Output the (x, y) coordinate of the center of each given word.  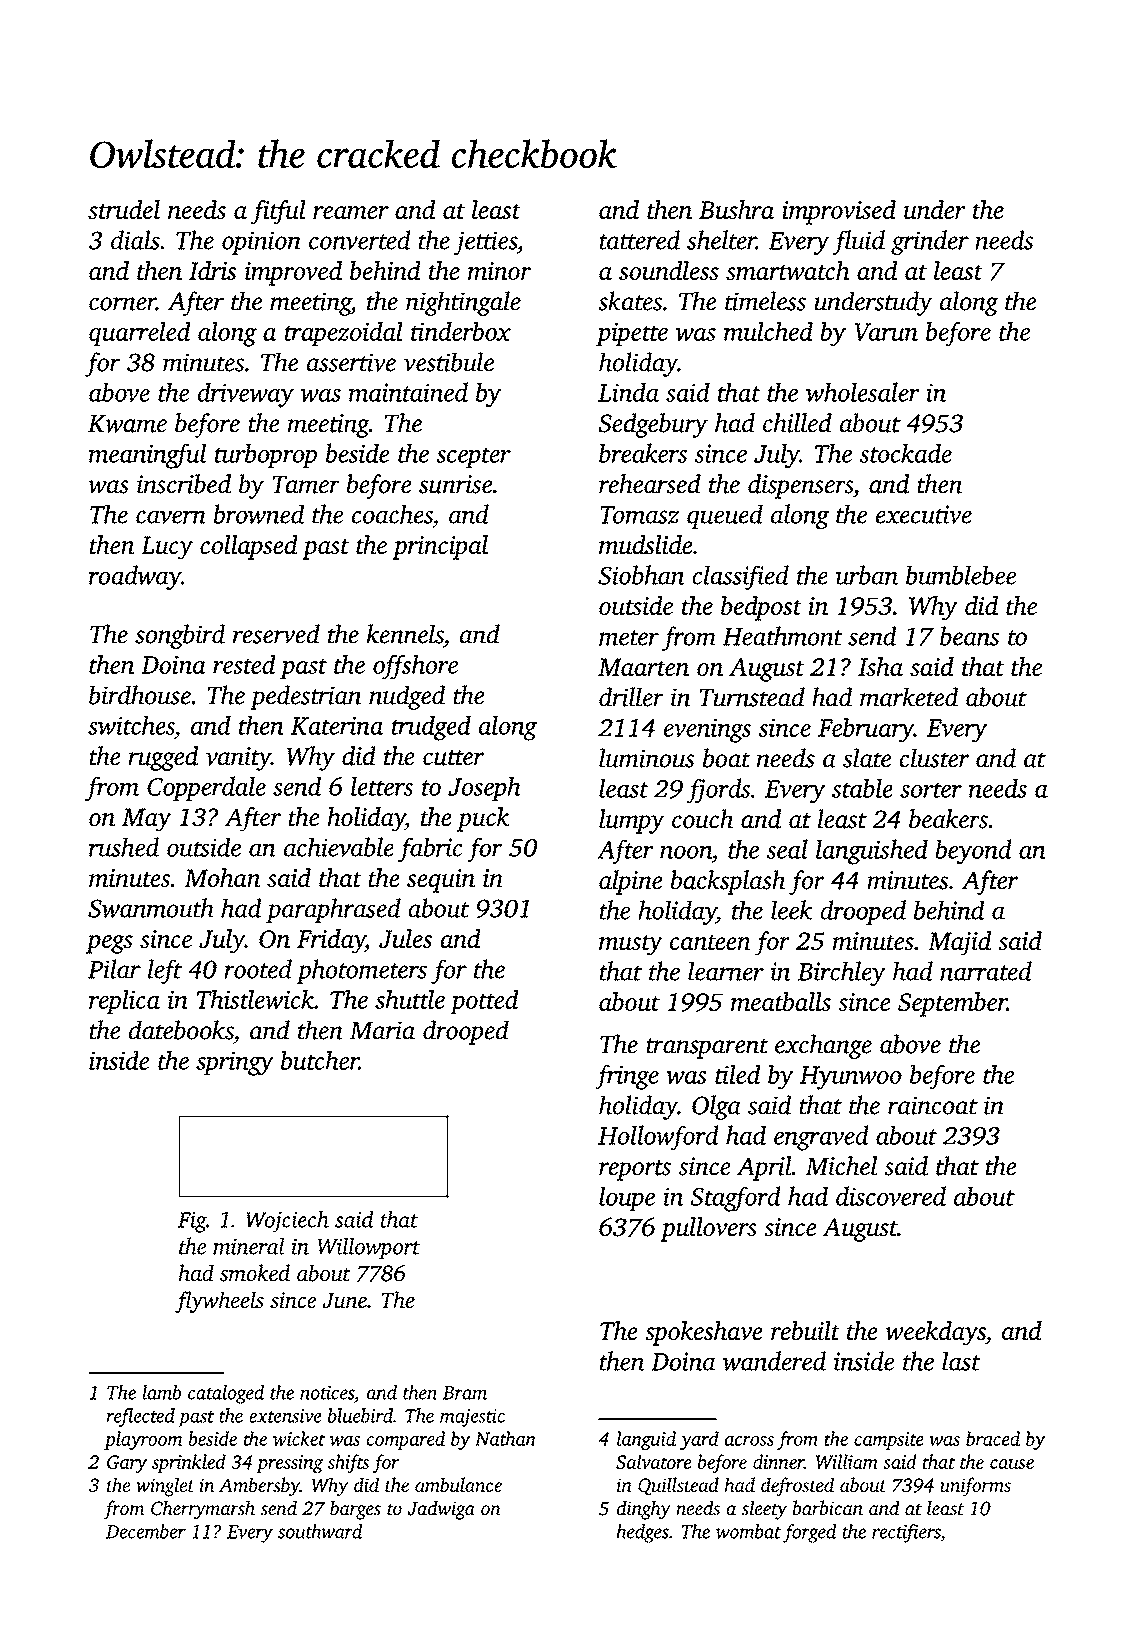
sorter (931, 790)
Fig (192, 1222)
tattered (639, 240)
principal (440, 547)
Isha (880, 666)
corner (122, 304)
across (749, 1441)
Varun (886, 332)
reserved (276, 634)
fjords (718, 791)
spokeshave (704, 1333)
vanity (238, 759)
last (961, 1361)
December (146, 1531)
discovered (891, 1196)
